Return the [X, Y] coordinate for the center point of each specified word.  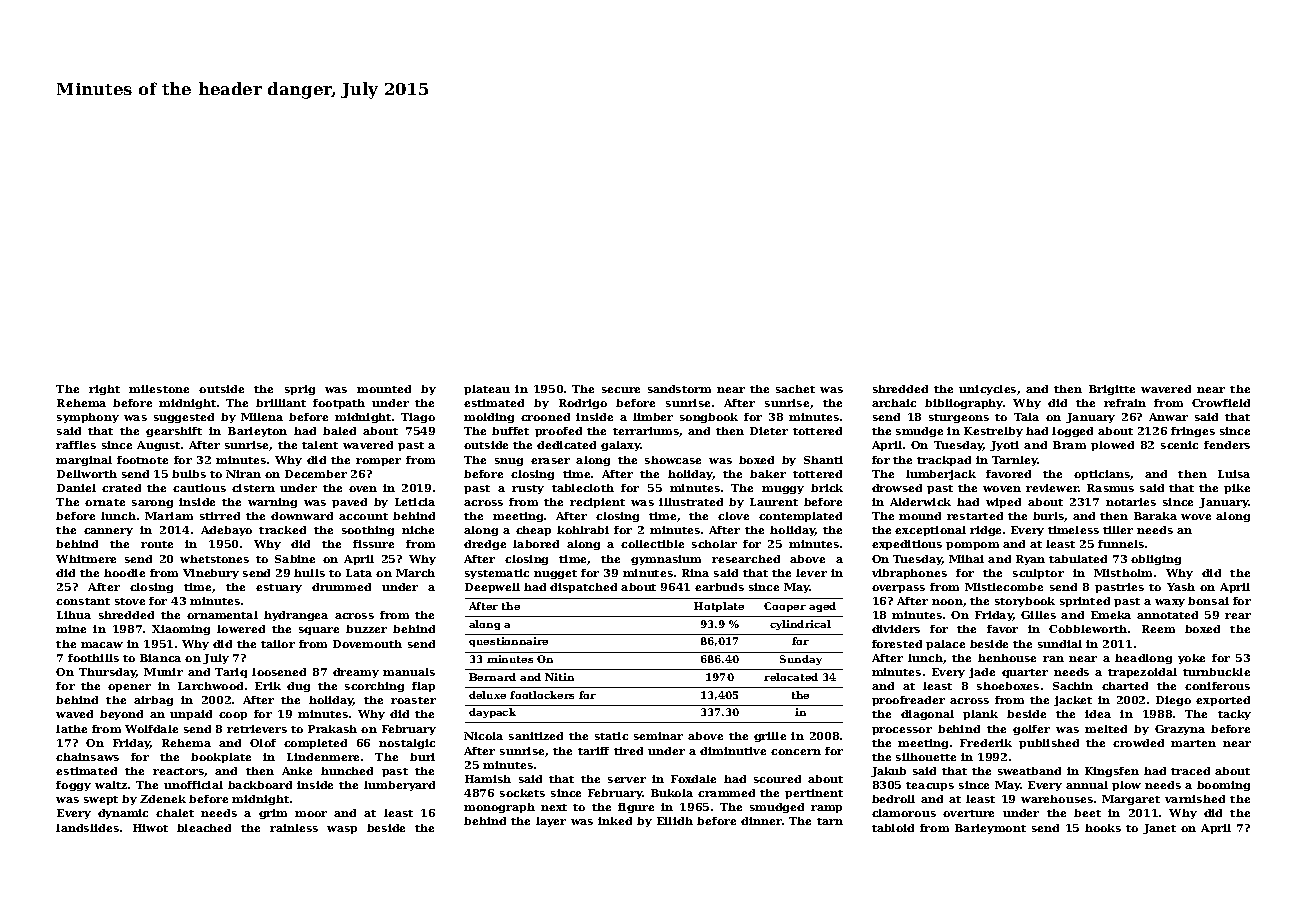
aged [822, 607]
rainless [294, 828]
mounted [384, 389]
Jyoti [1004, 446]
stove [130, 601]
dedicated [566, 445]
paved [349, 503]
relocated [791, 677]
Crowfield [1221, 403]
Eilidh [675, 821]
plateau [487, 390]
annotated [1167, 615]
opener [129, 688]
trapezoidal [1142, 673]
